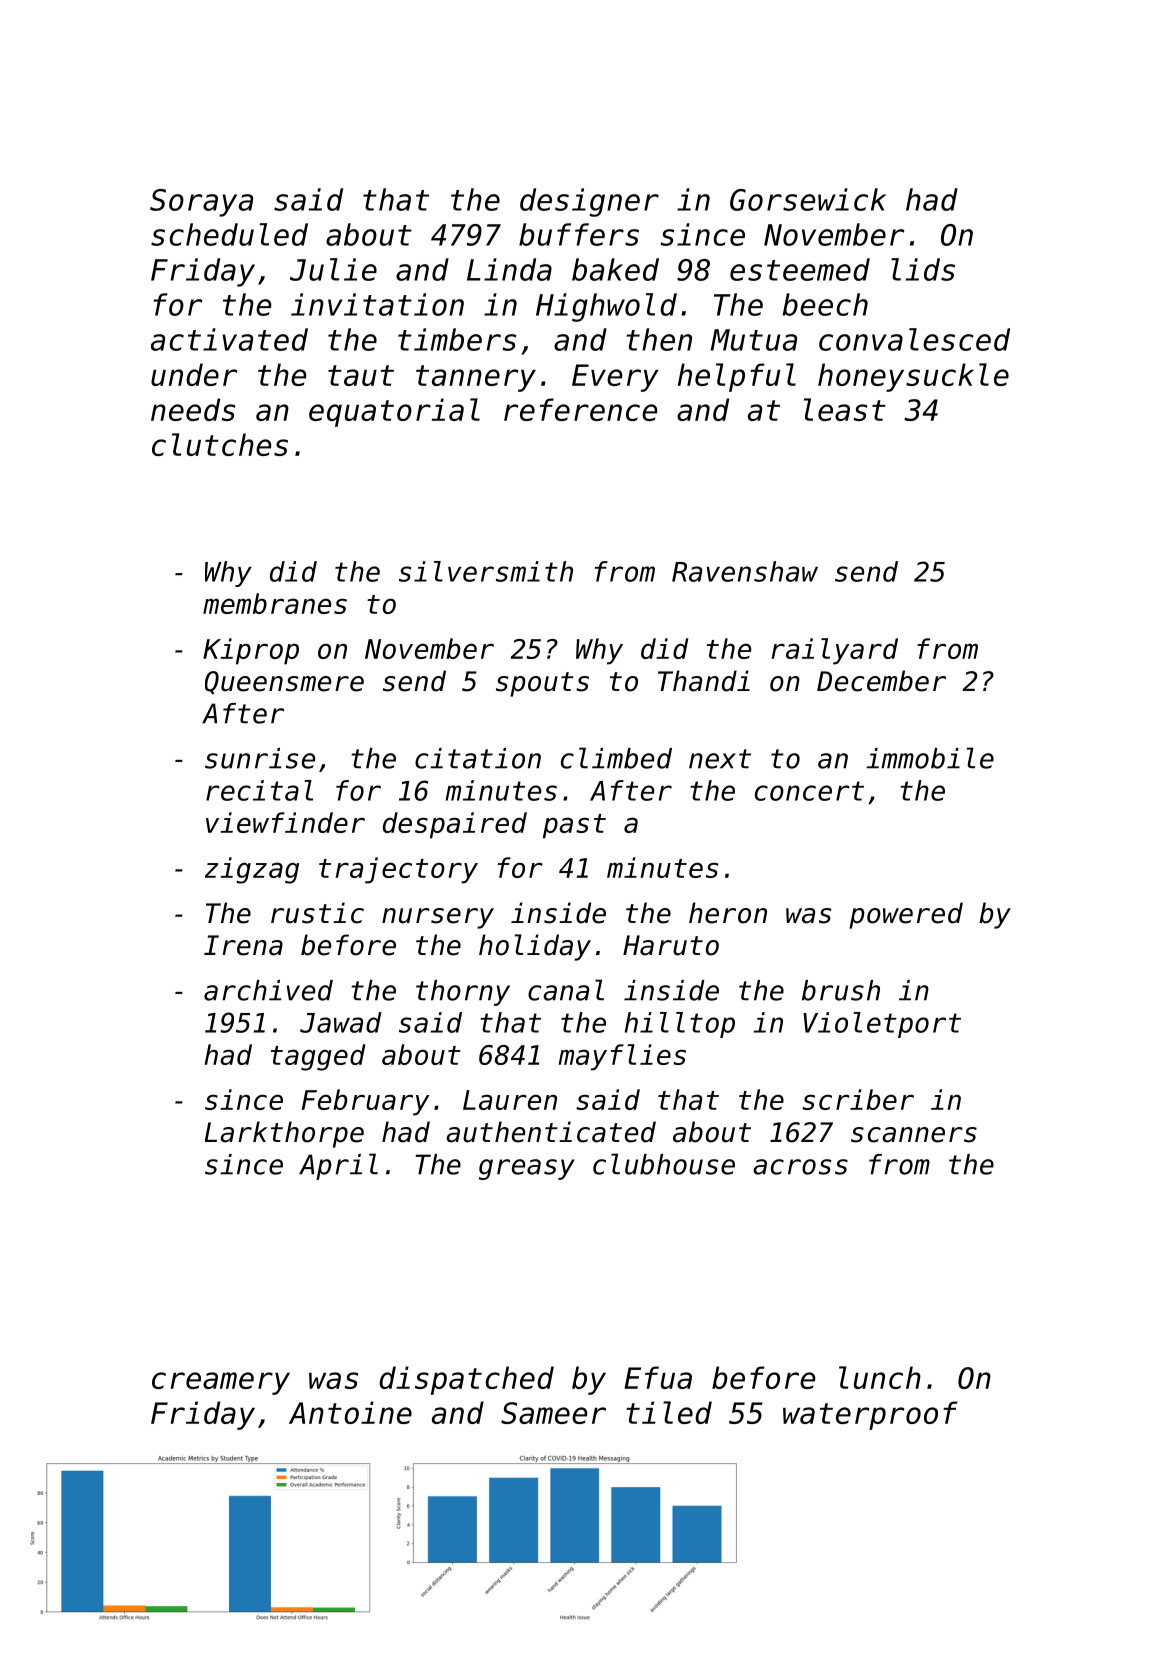  Describe the element at coordinates (341, 1022) in the image. I see `Jawad` at that location.
